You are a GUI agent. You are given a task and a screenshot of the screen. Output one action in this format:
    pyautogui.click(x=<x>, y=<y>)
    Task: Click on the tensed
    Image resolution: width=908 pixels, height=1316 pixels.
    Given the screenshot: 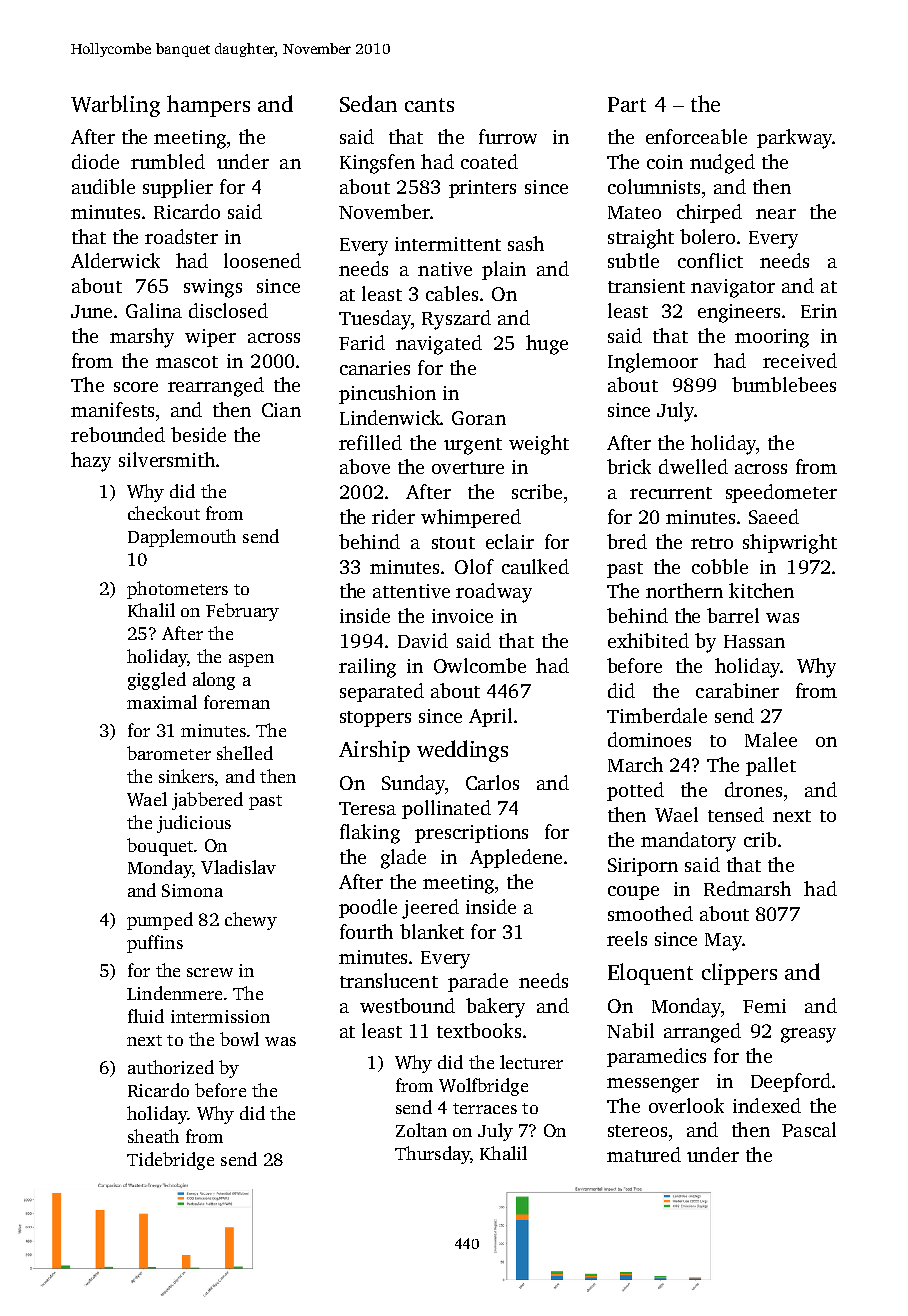 What is the action you would take?
    pyautogui.click(x=736, y=814)
